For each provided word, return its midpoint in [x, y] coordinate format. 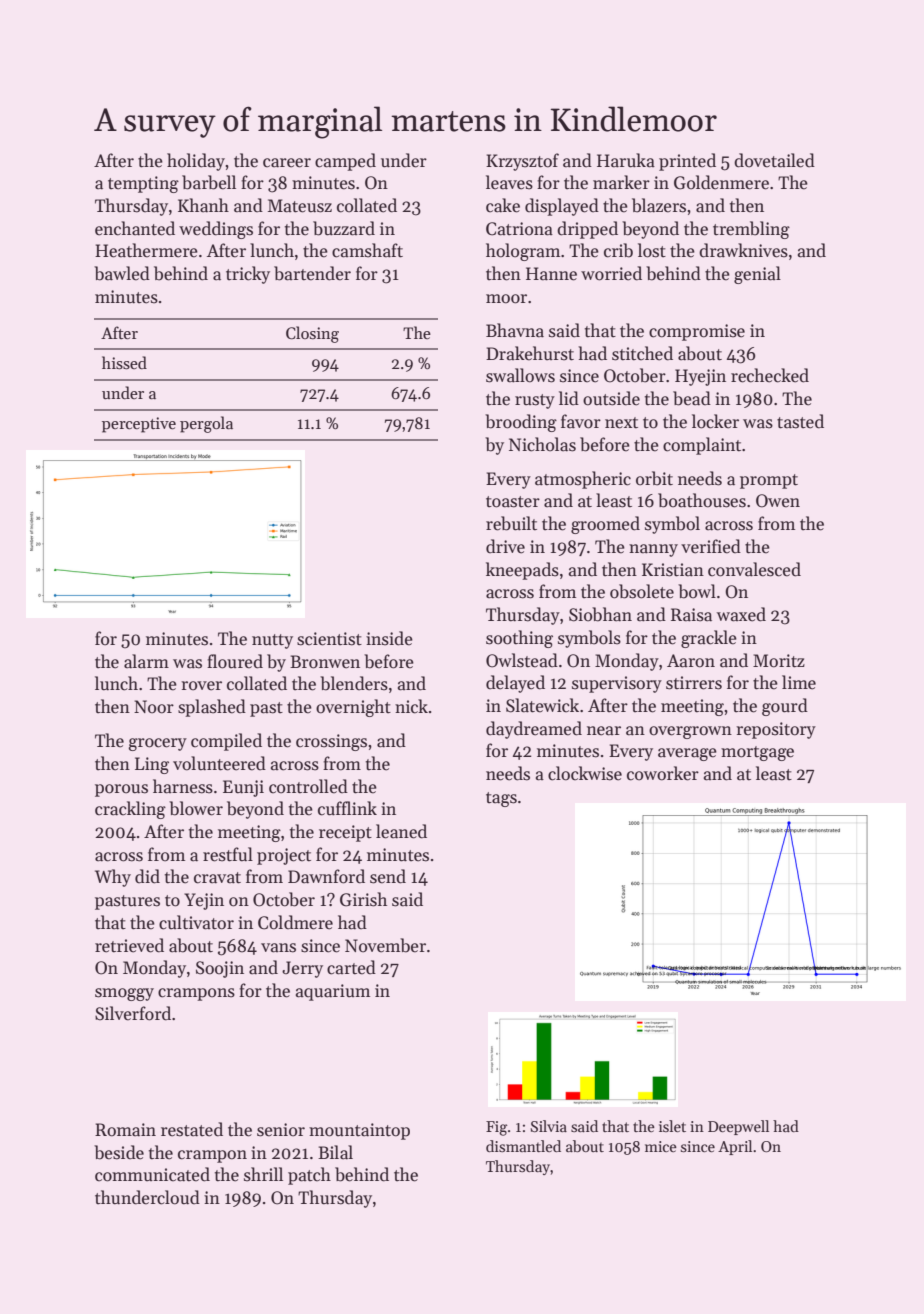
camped [345, 162]
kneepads [522, 571]
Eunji [243, 788]
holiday [196, 162]
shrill [263, 1174]
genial [757, 275]
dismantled [523, 1146]
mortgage [757, 753]
